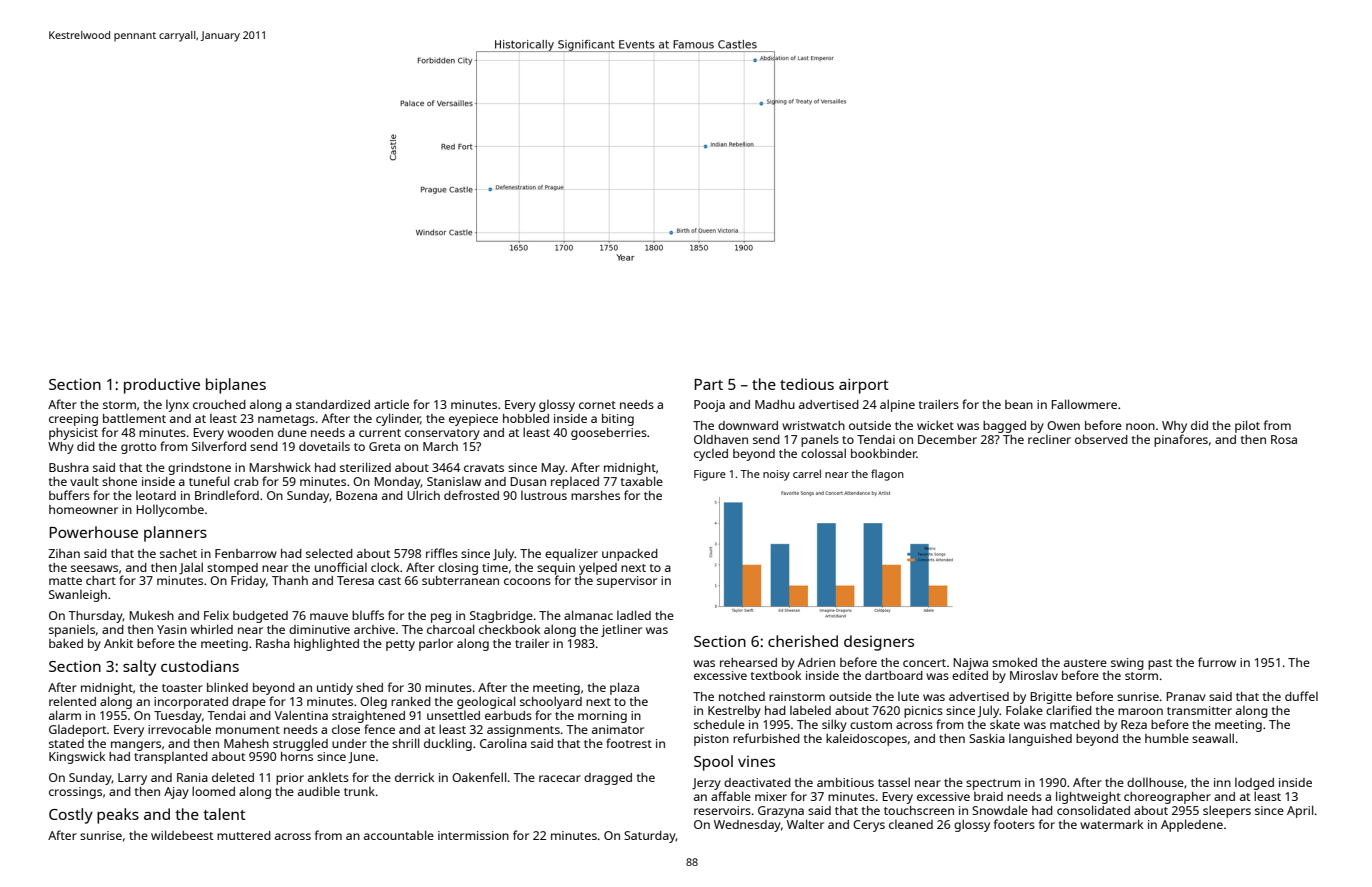 Image resolution: width=1372 pixels, height=887 pixels. Describe the element at coordinates (473, 835) in the document. I see `intermission` at that location.
